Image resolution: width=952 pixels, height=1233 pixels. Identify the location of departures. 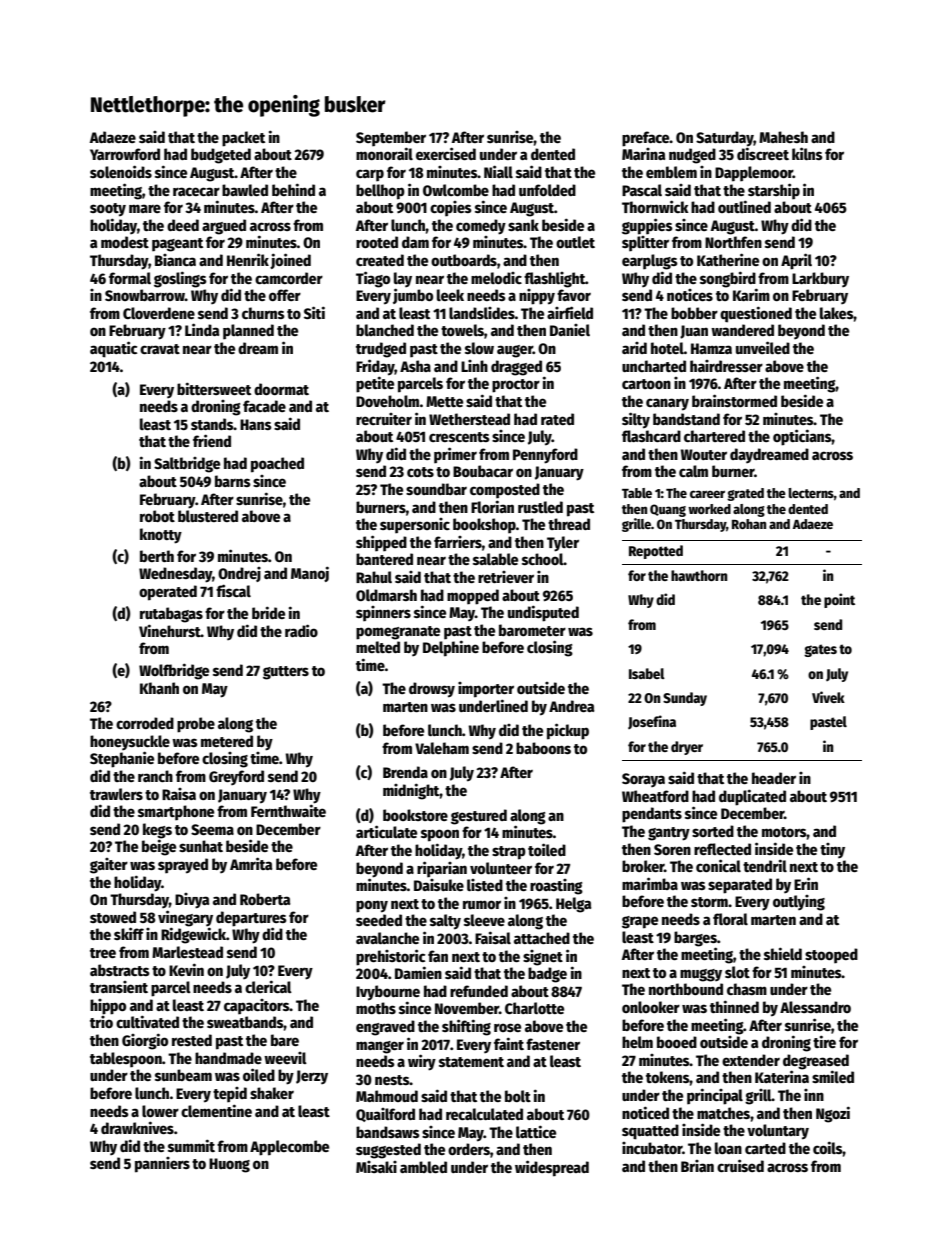
(251, 919).
